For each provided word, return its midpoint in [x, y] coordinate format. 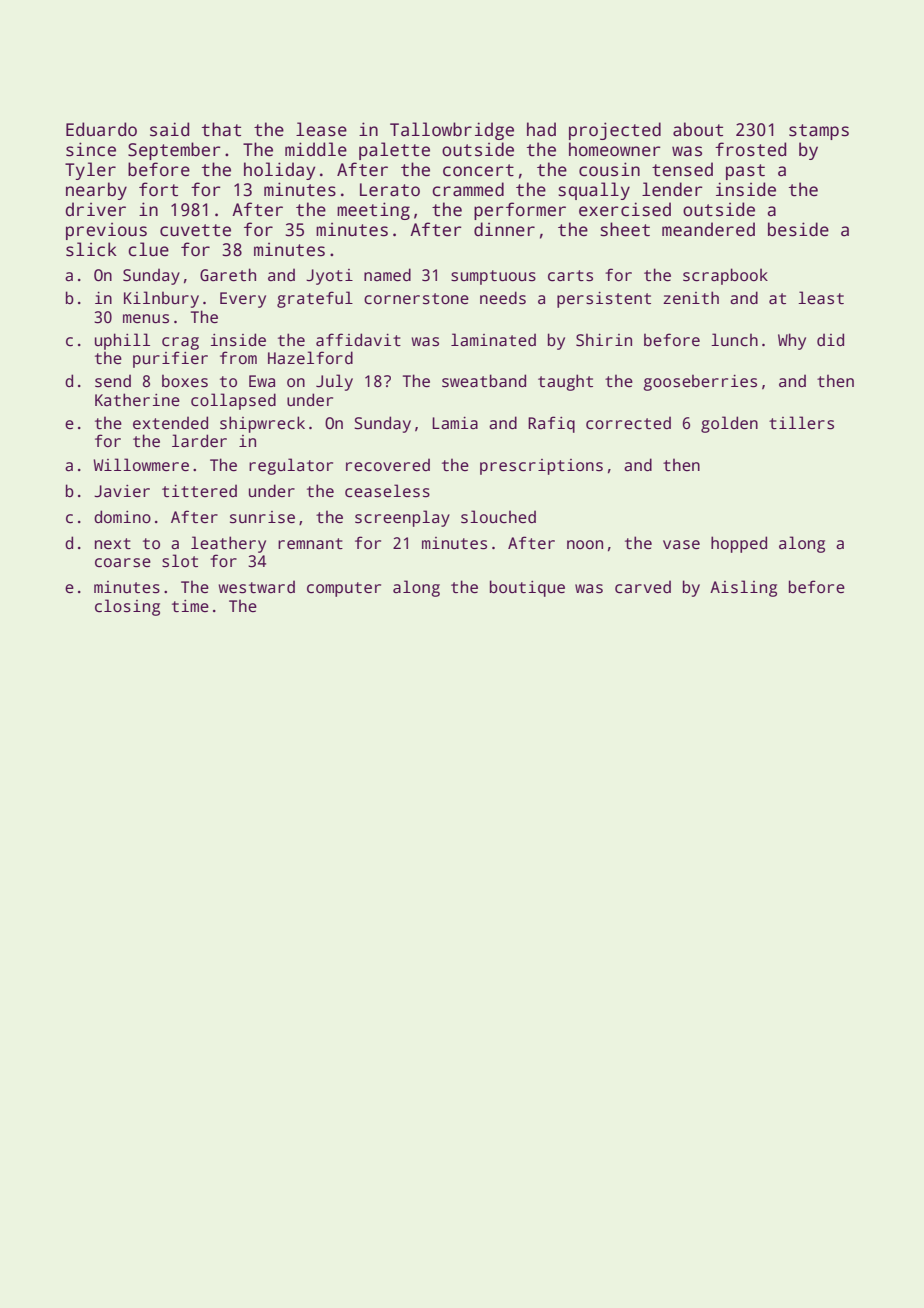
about [698, 129]
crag [180, 343]
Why [792, 341]
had [541, 129]
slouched [498, 517]
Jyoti [329, 277]
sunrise [262, 517]
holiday [279, 171]
